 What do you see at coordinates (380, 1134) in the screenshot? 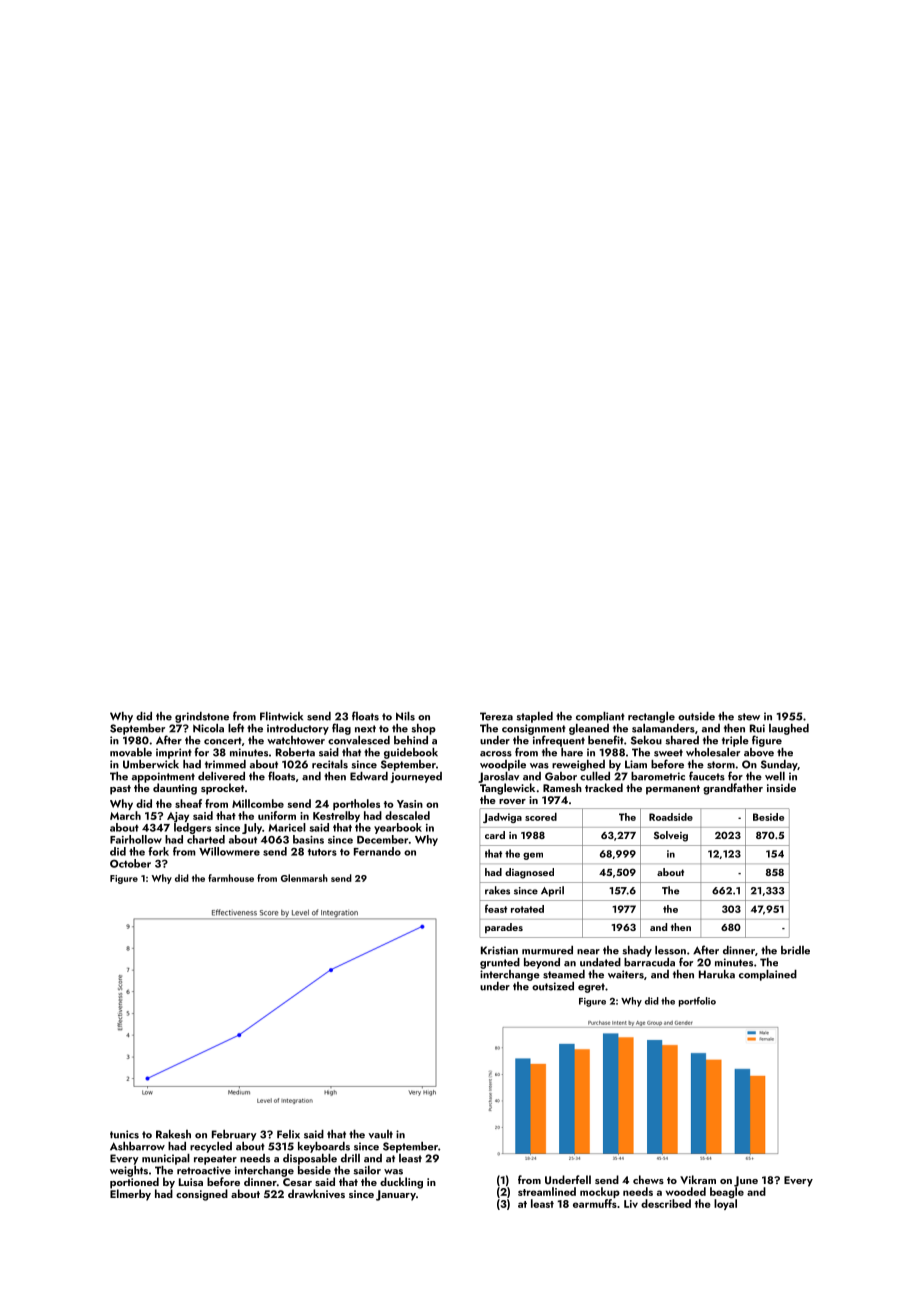
I see `vault` at bounding box center [380, 1134].
